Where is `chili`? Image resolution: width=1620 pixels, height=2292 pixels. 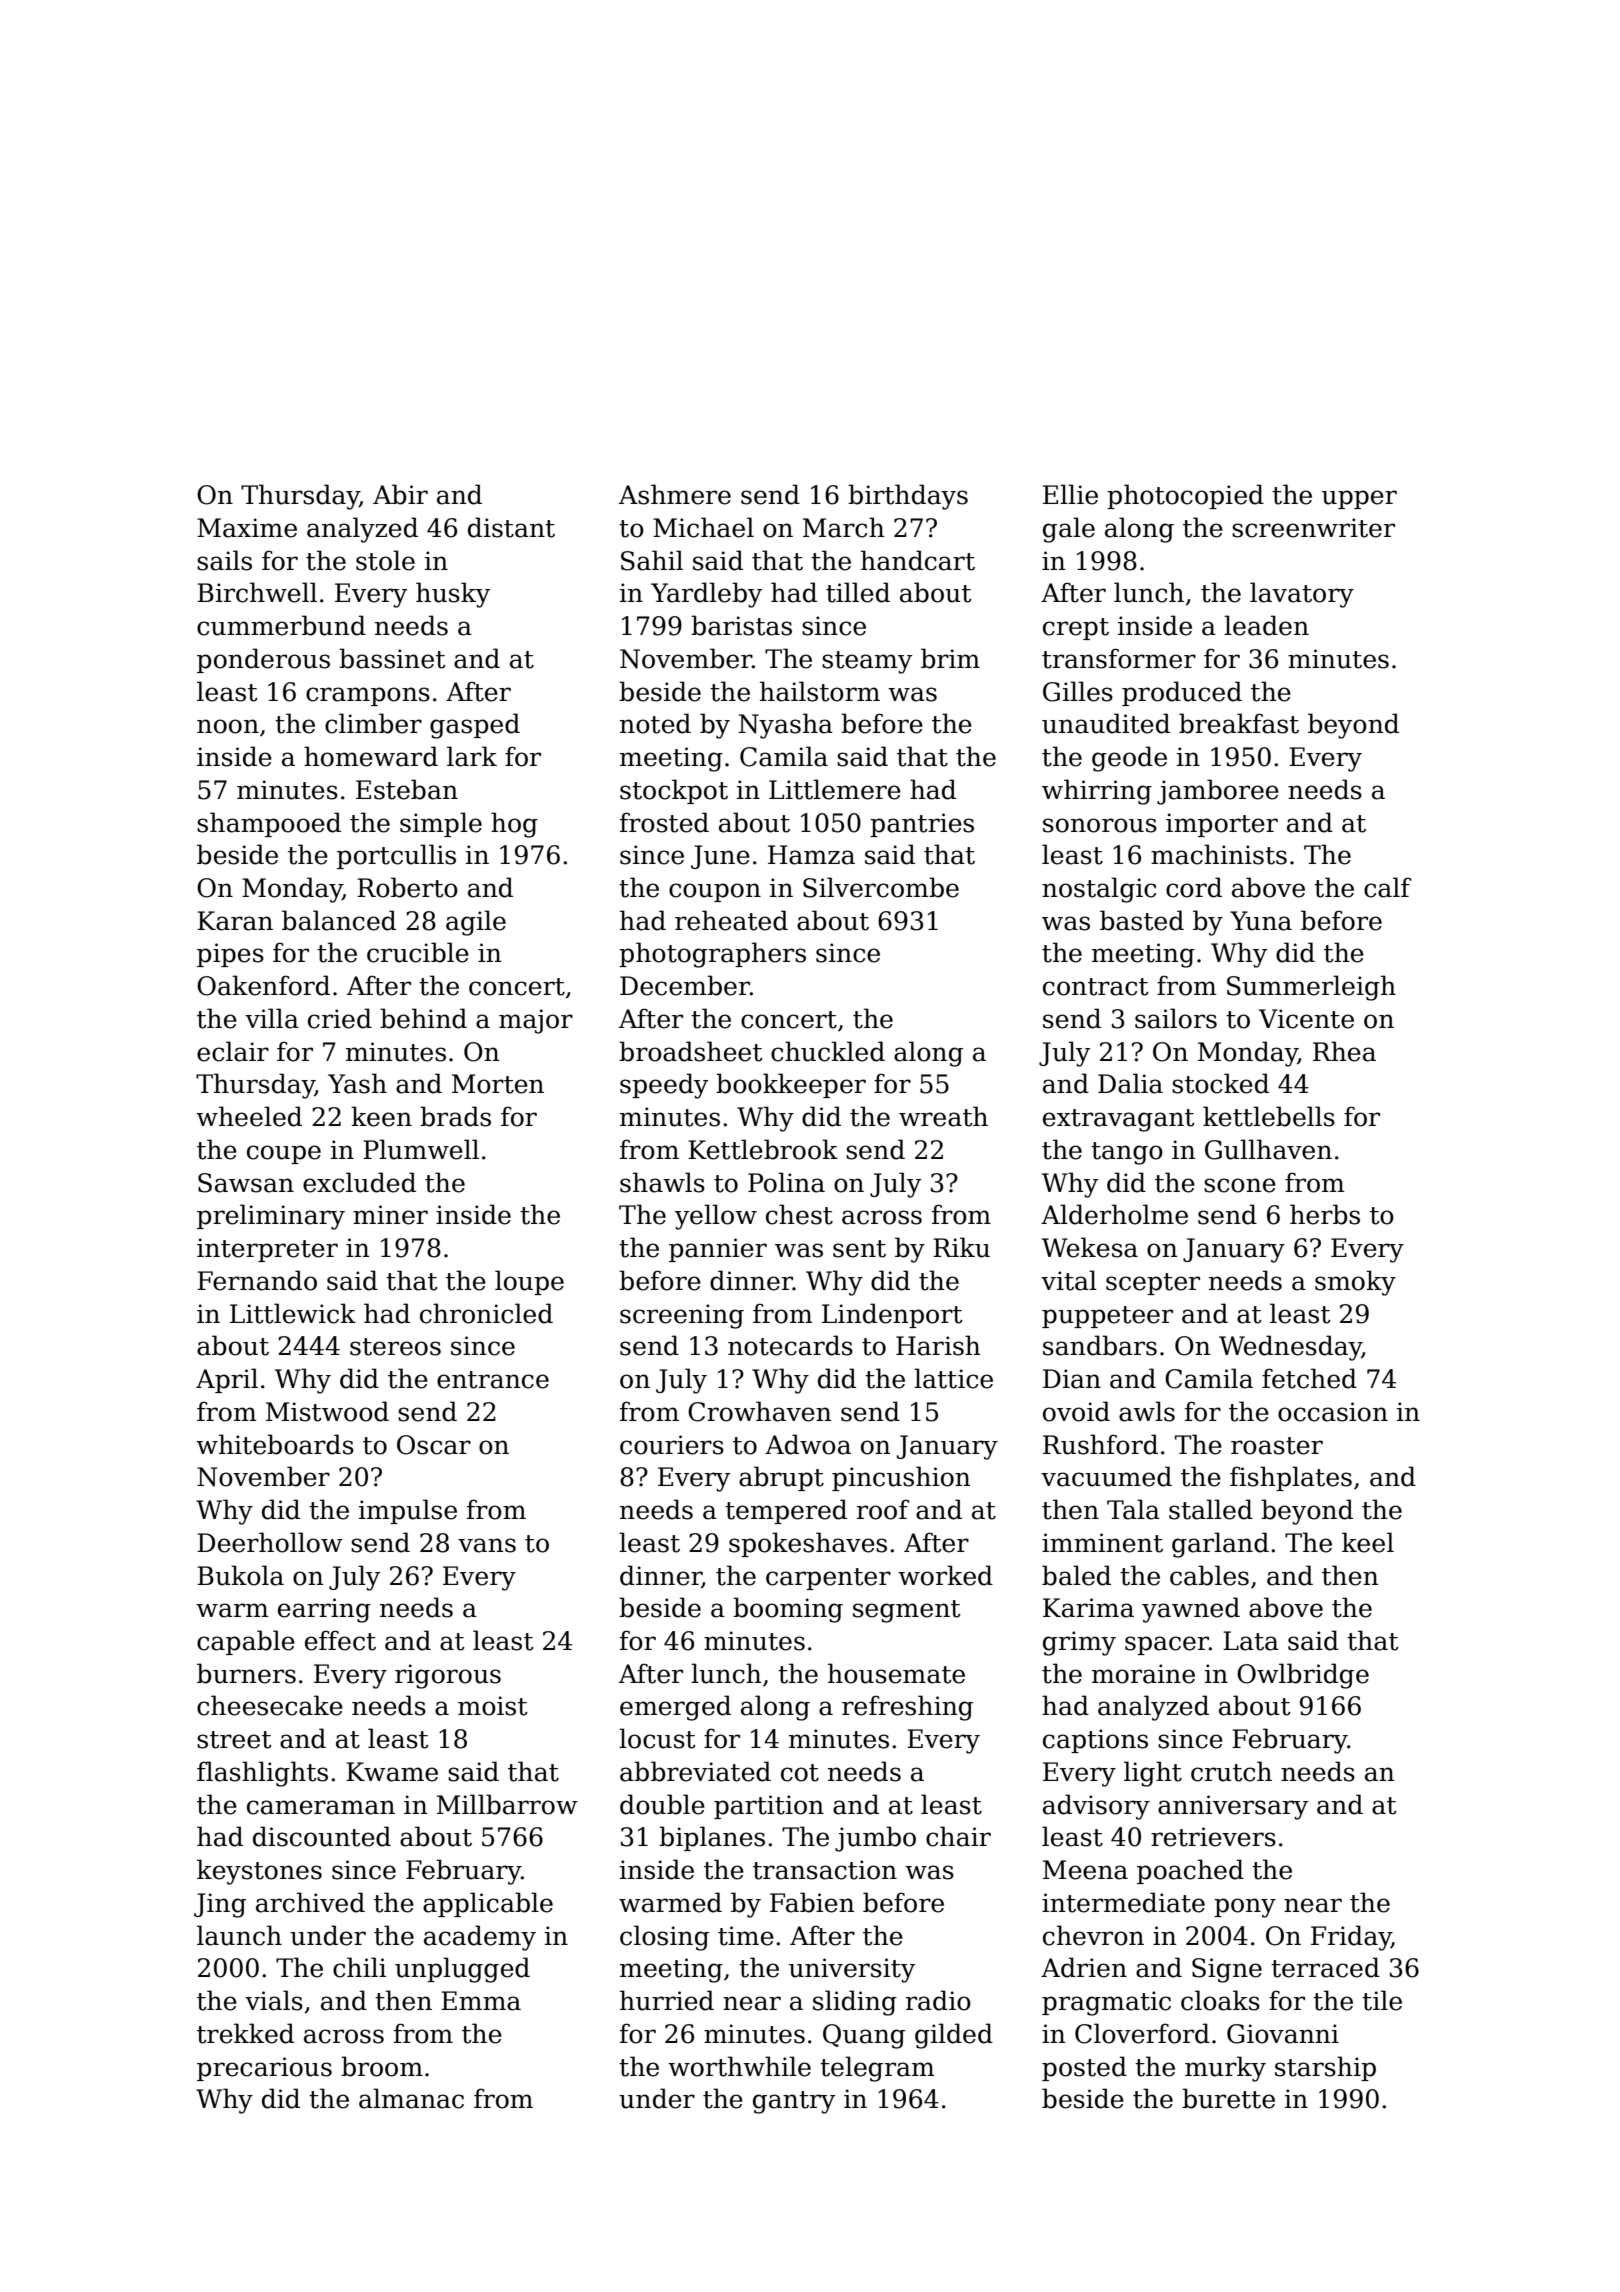
chili is located at coordinates (359, 1967).
